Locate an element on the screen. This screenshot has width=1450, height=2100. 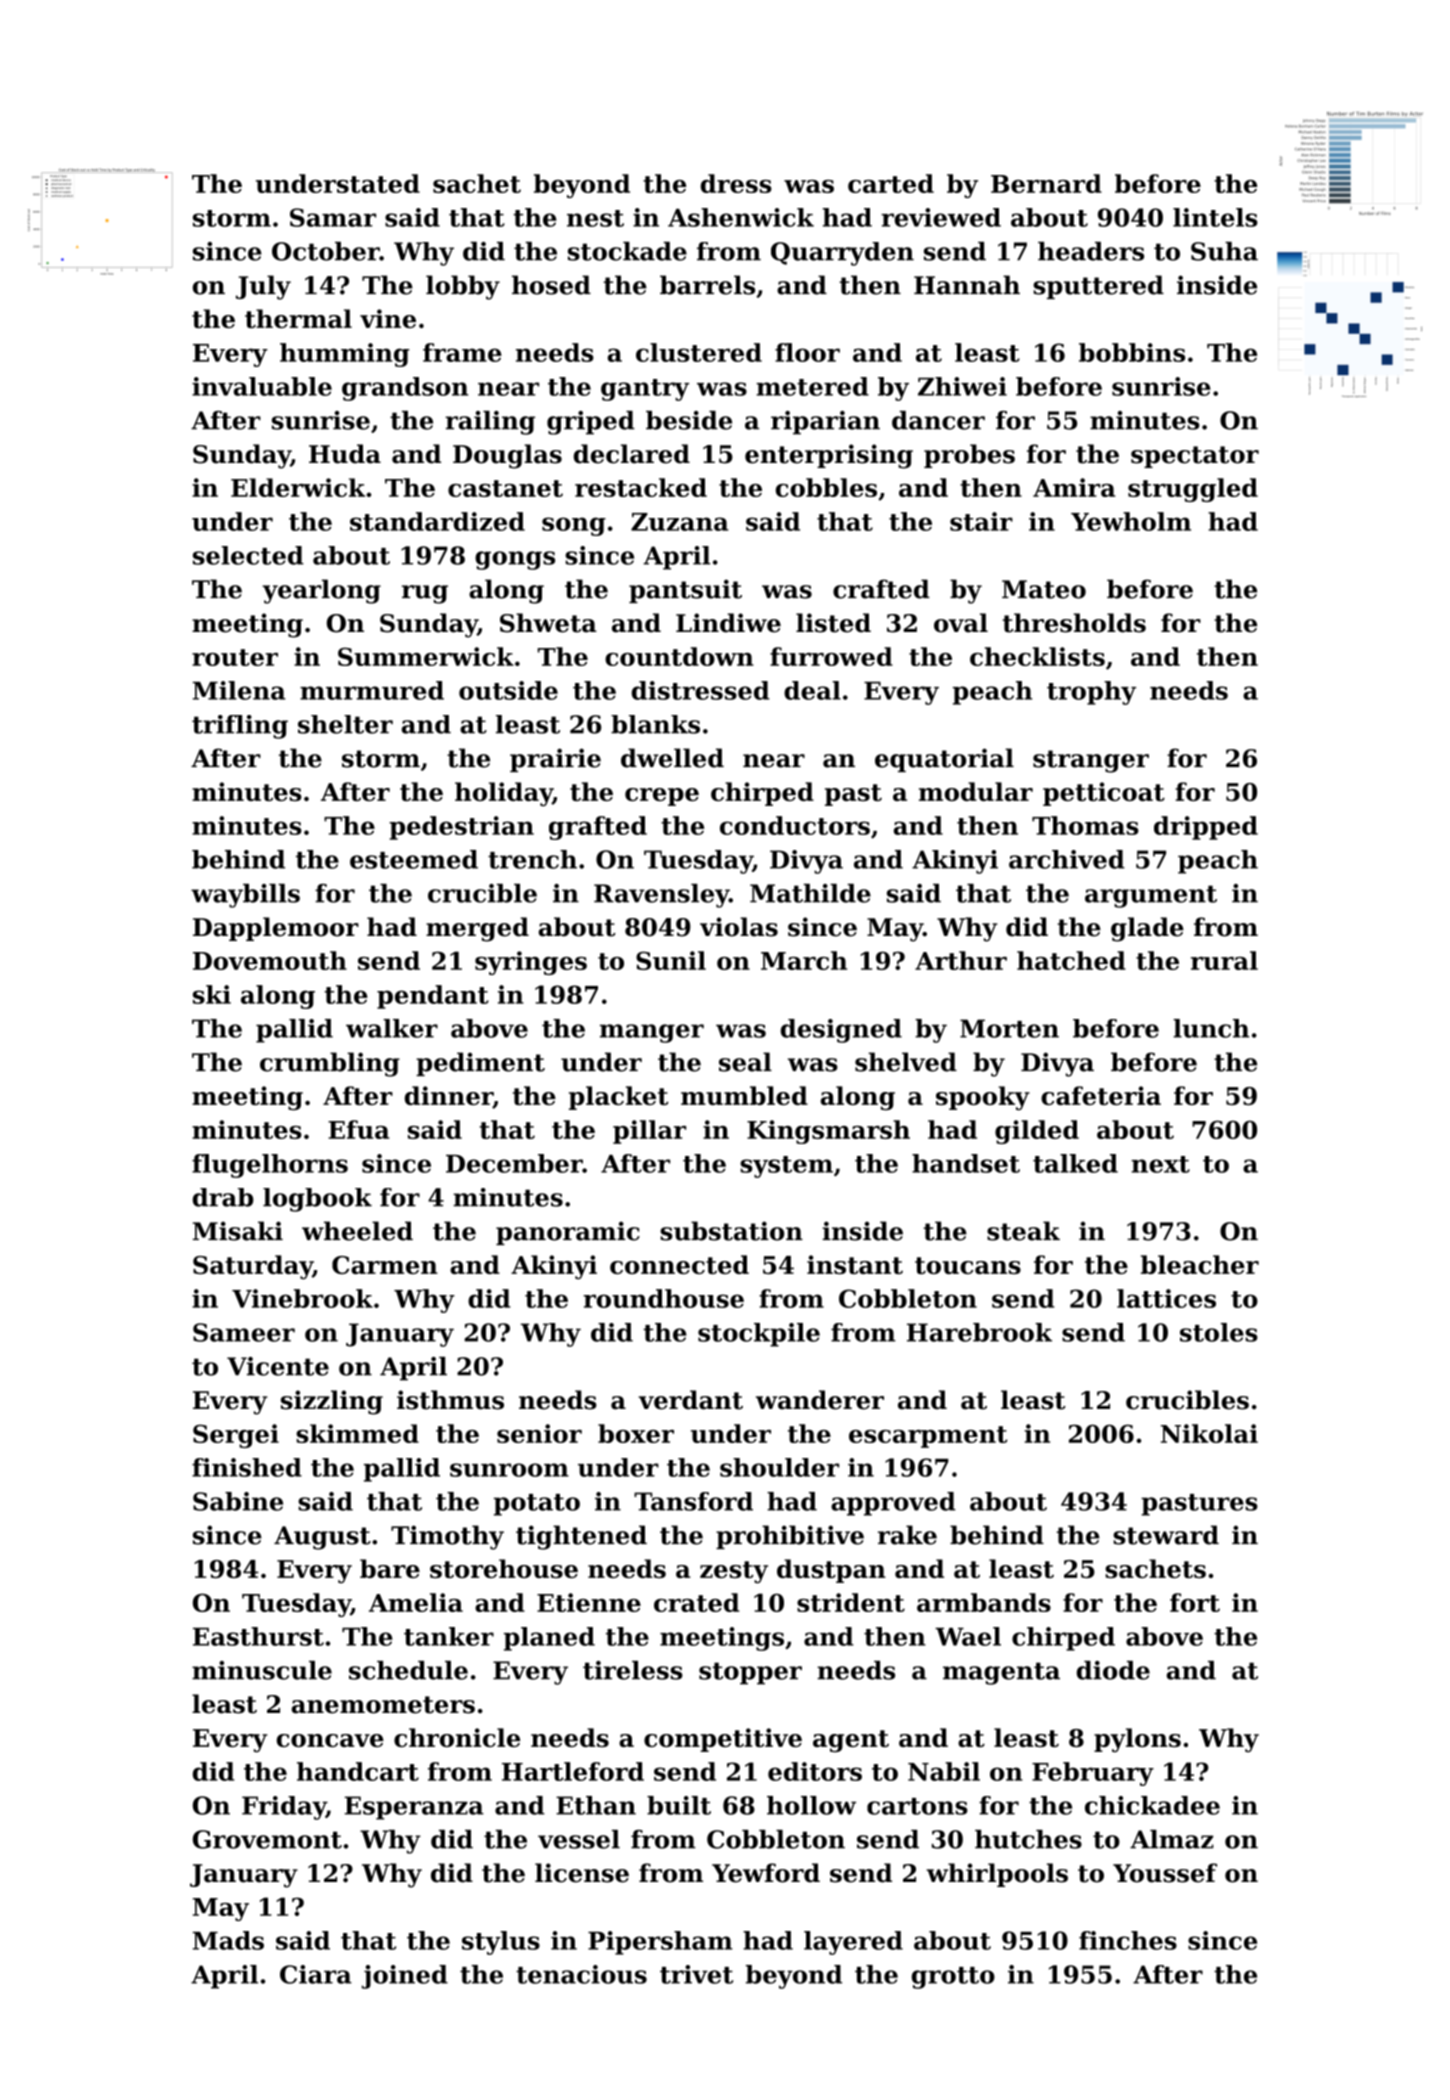
gilded is located at coordinates (1037, 1132).
